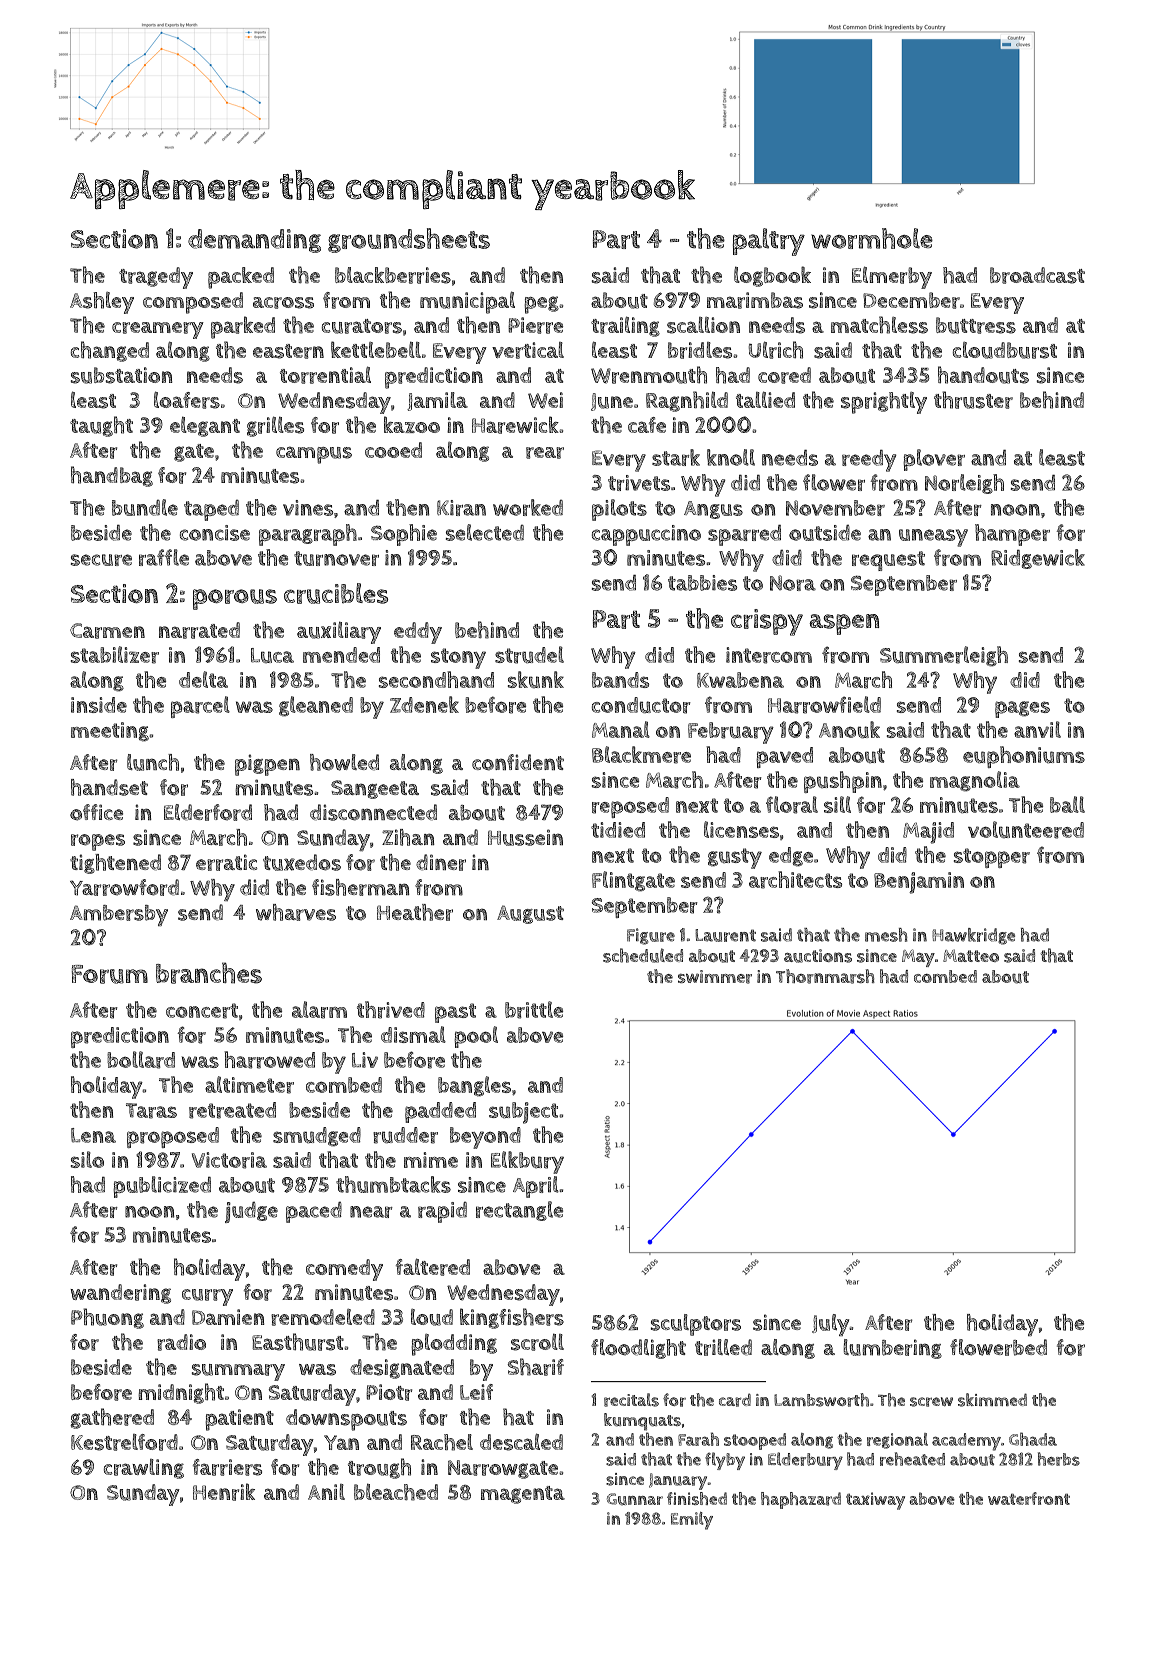  What do you see at coordinates (1026, 830) in the image?
I see `volunteered` at bounding box center [1026, 830].
